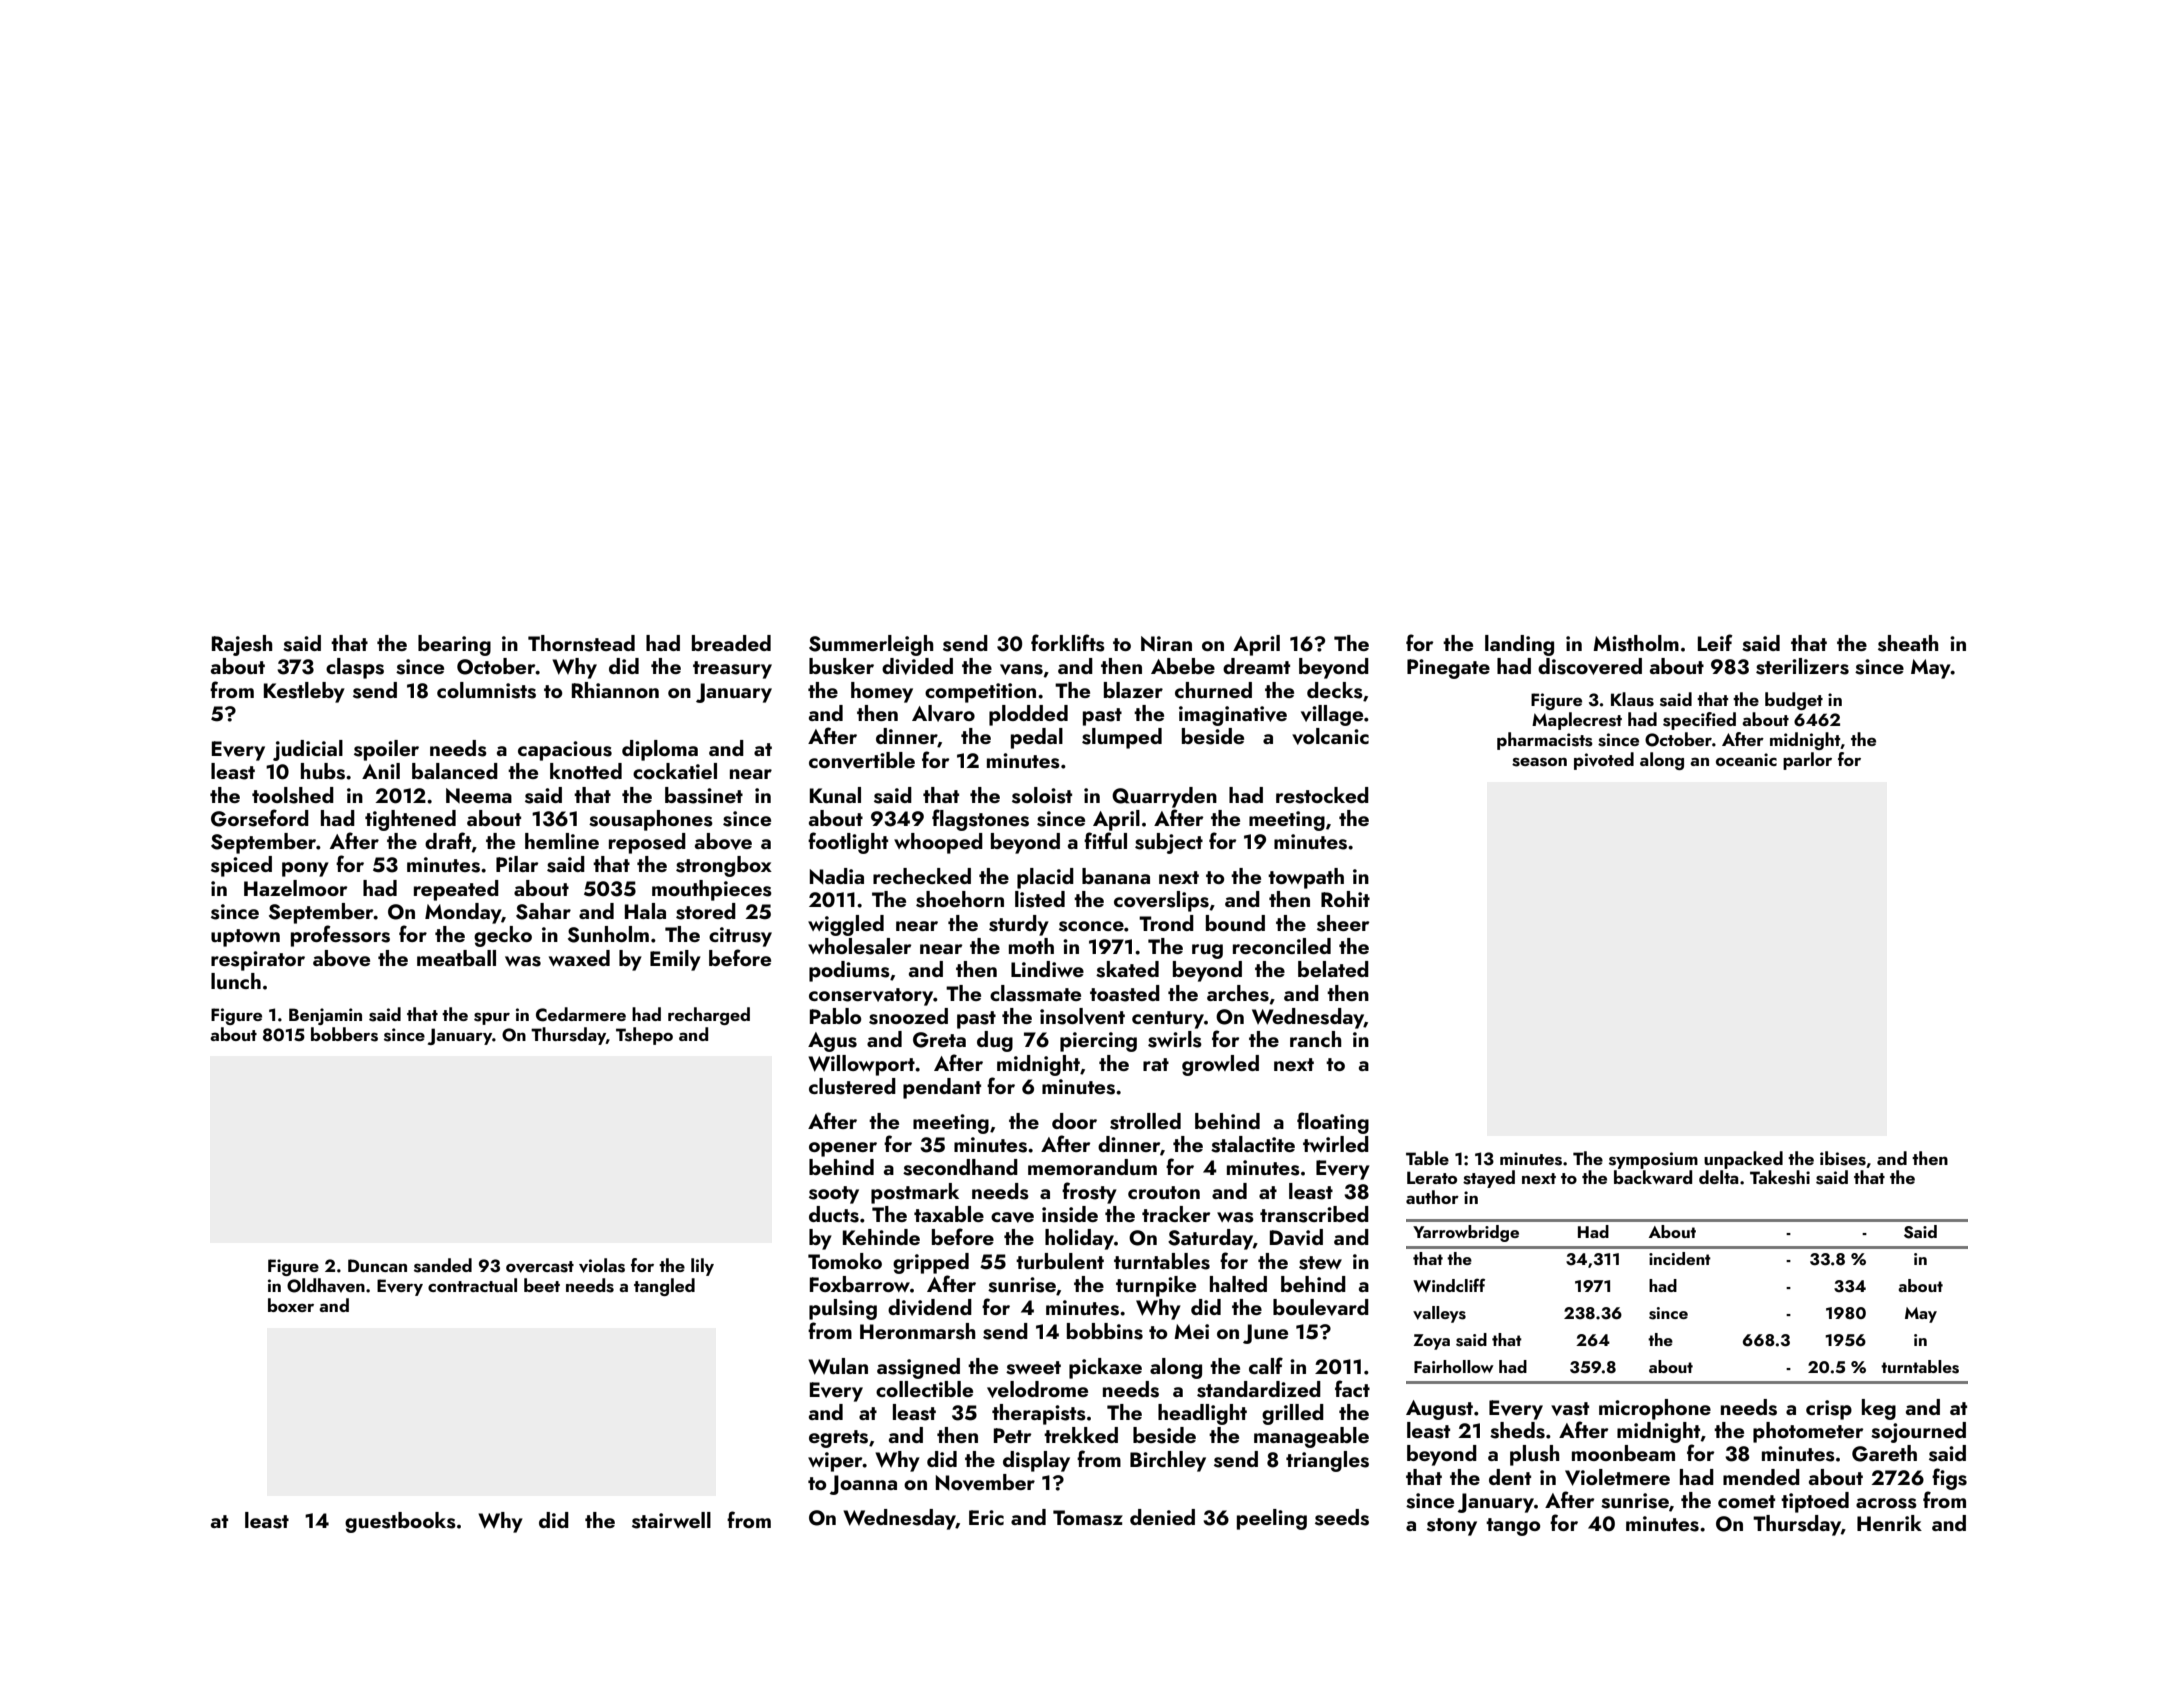 The width and height of the screenshot is (2178, 1683). I want to click on sheath, so click(1908, 643).
